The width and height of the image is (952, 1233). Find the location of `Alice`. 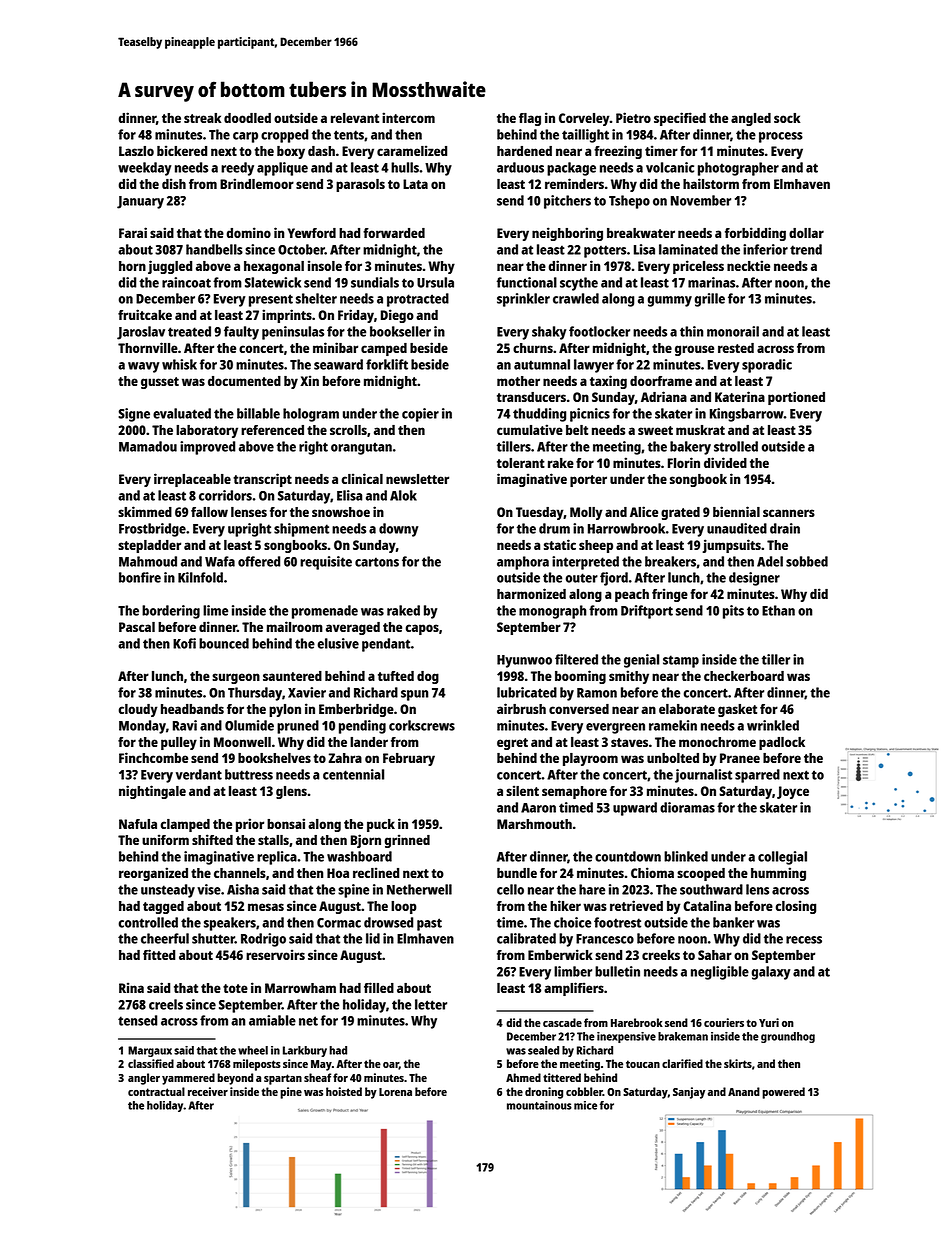

Alice is located at coordinates (644, 511).
